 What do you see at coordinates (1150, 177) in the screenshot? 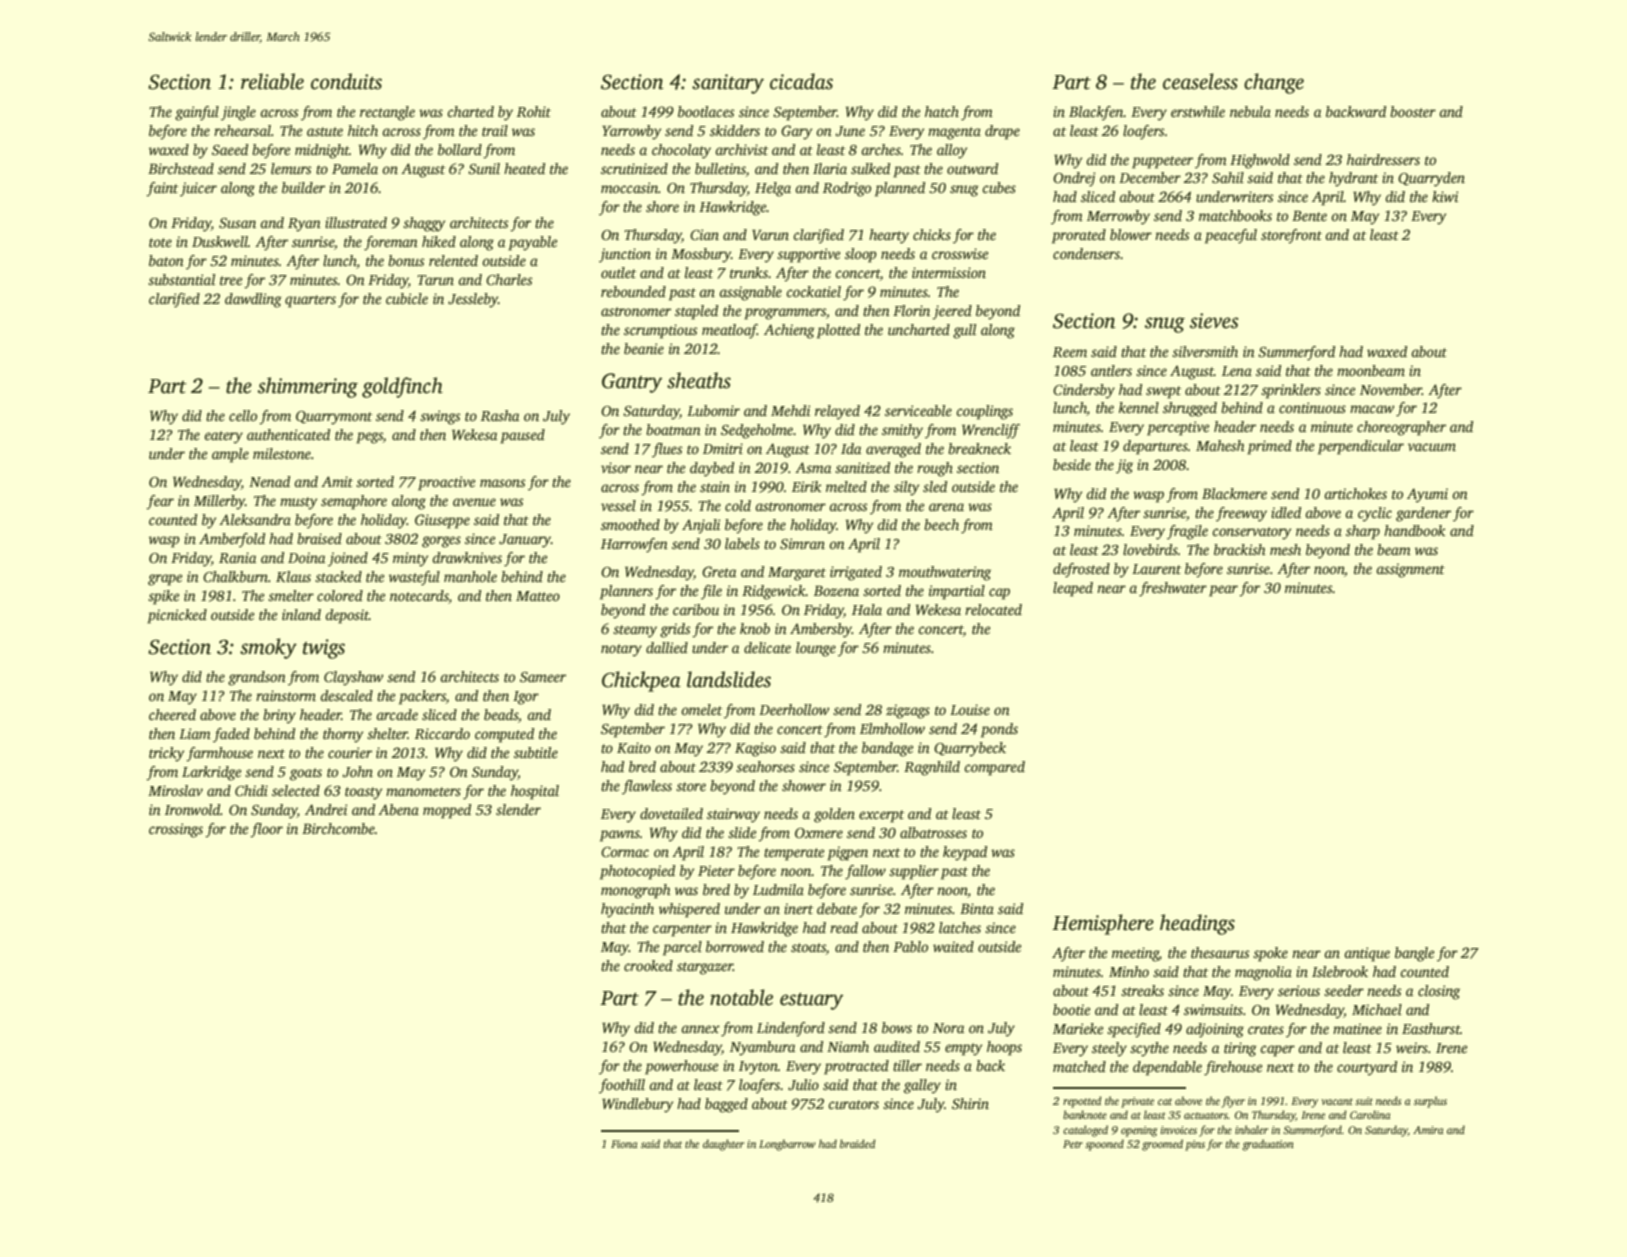
I see `December` at bounding box center [1150, 177].
